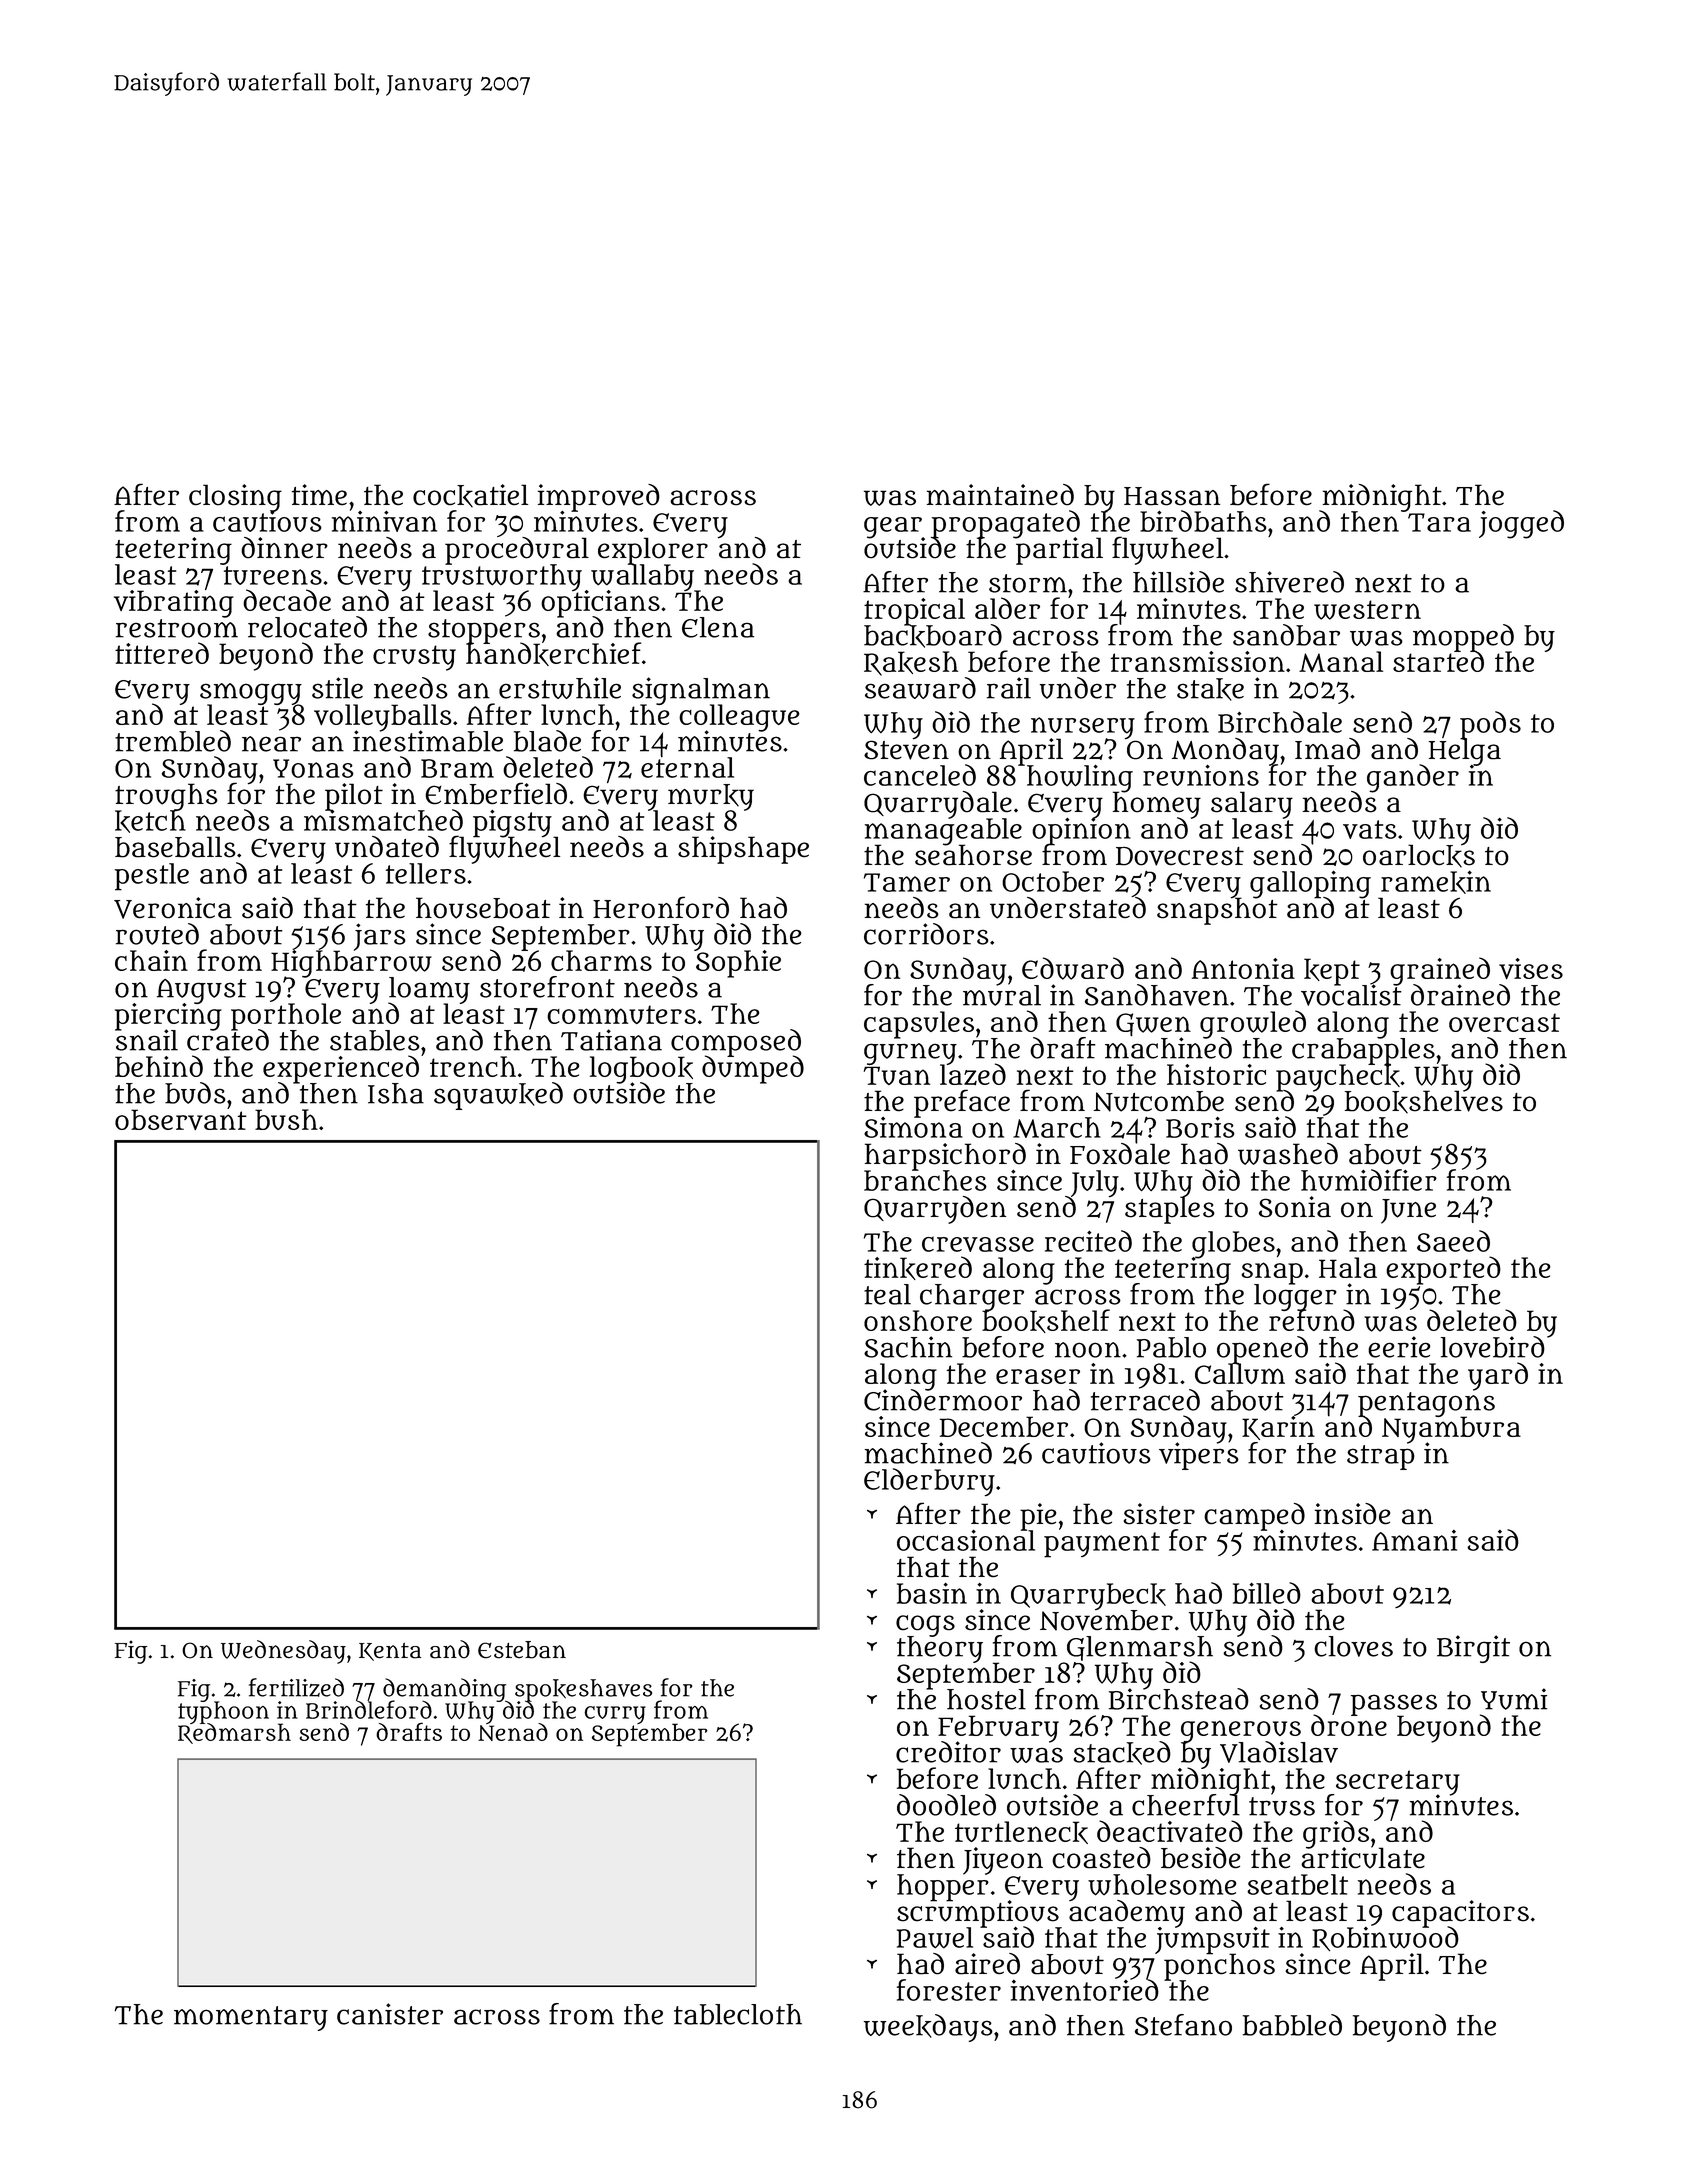 The width and height of the image is (1683, 2178). What do you see at coordinates (599, 497) in the image?
I see `improved` at bounding box center [599, 497].
